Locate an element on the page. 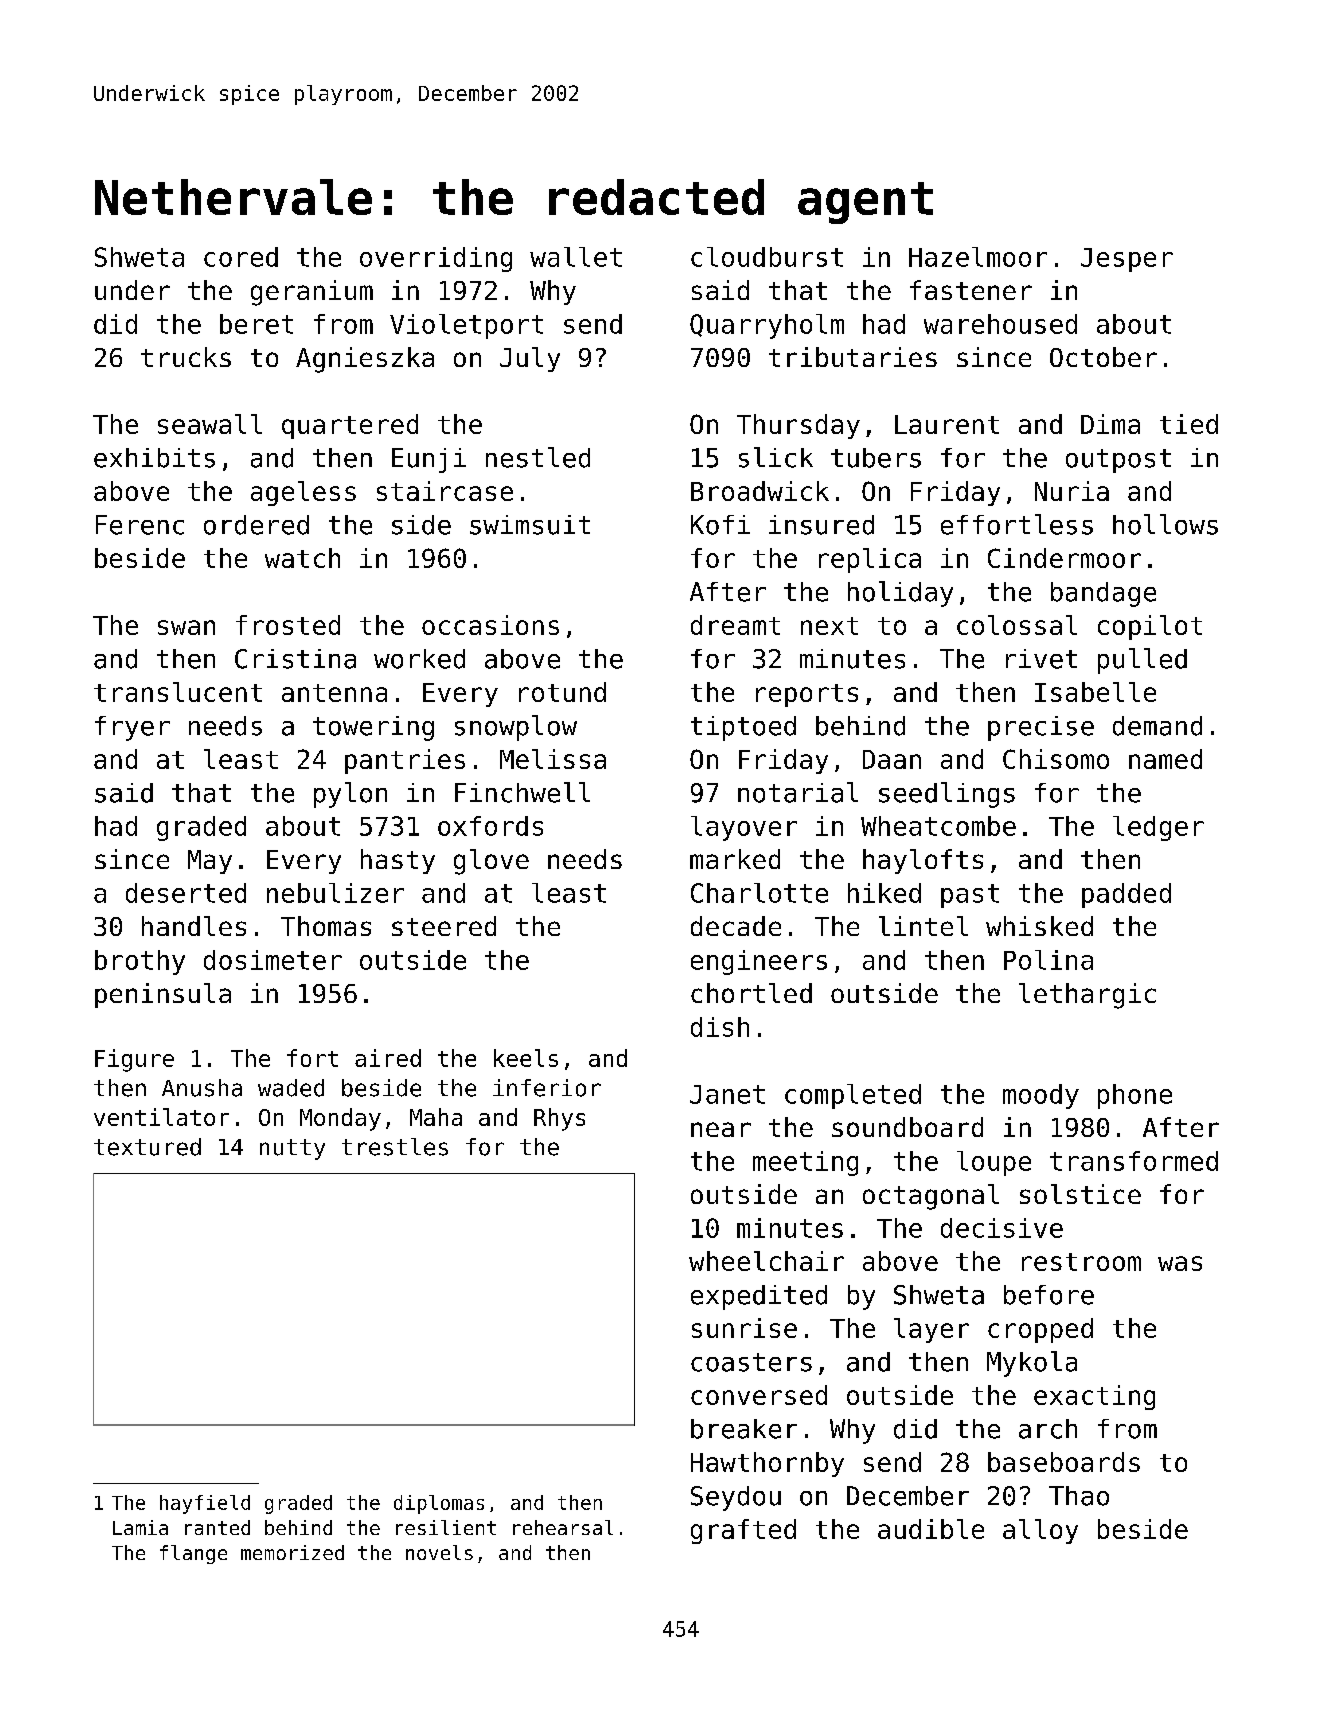 The image size is (1324, 1713). breaker is located at coordinates (744, 1429).
